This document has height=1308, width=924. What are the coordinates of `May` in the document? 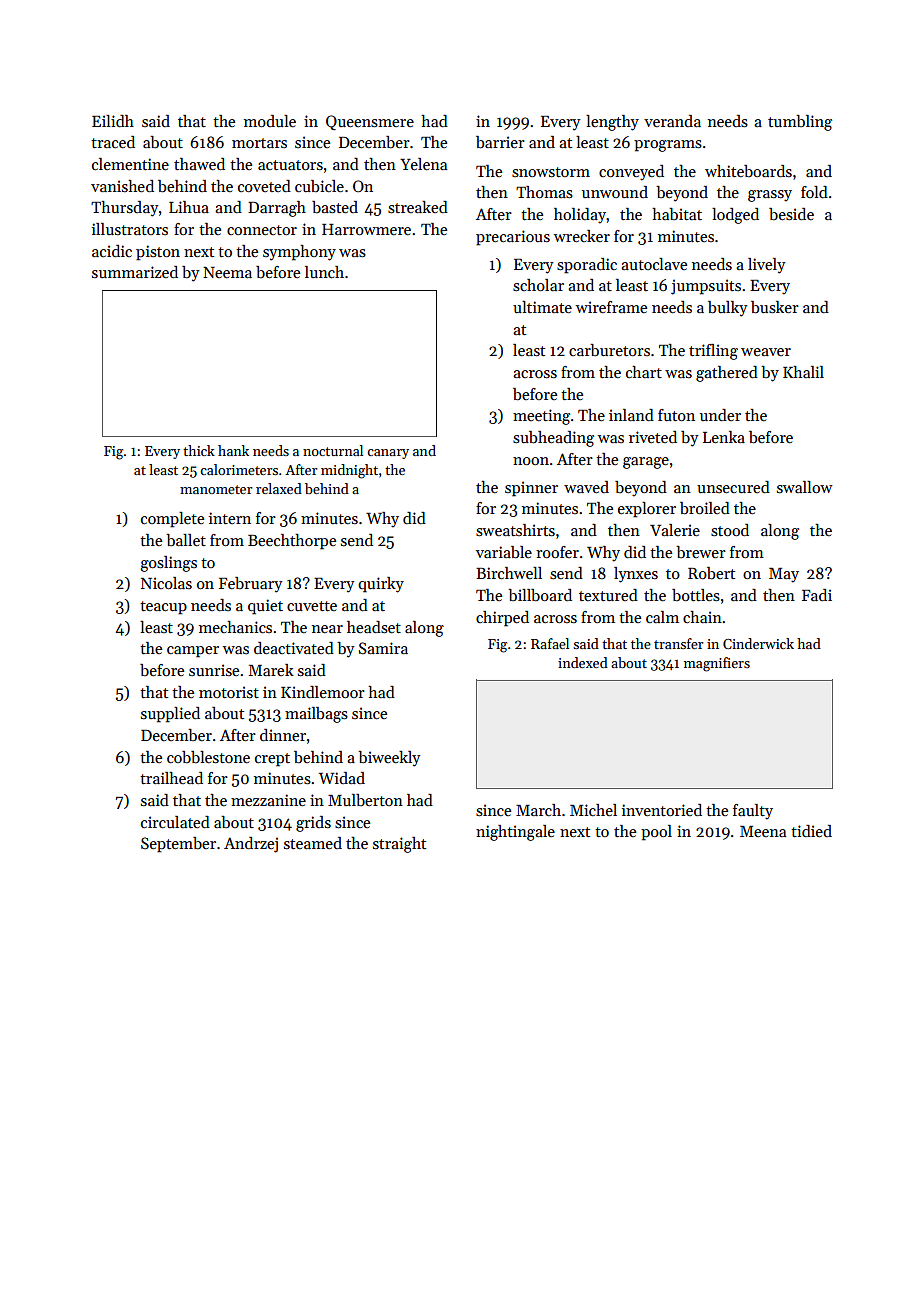 It's located at (784, 575).
